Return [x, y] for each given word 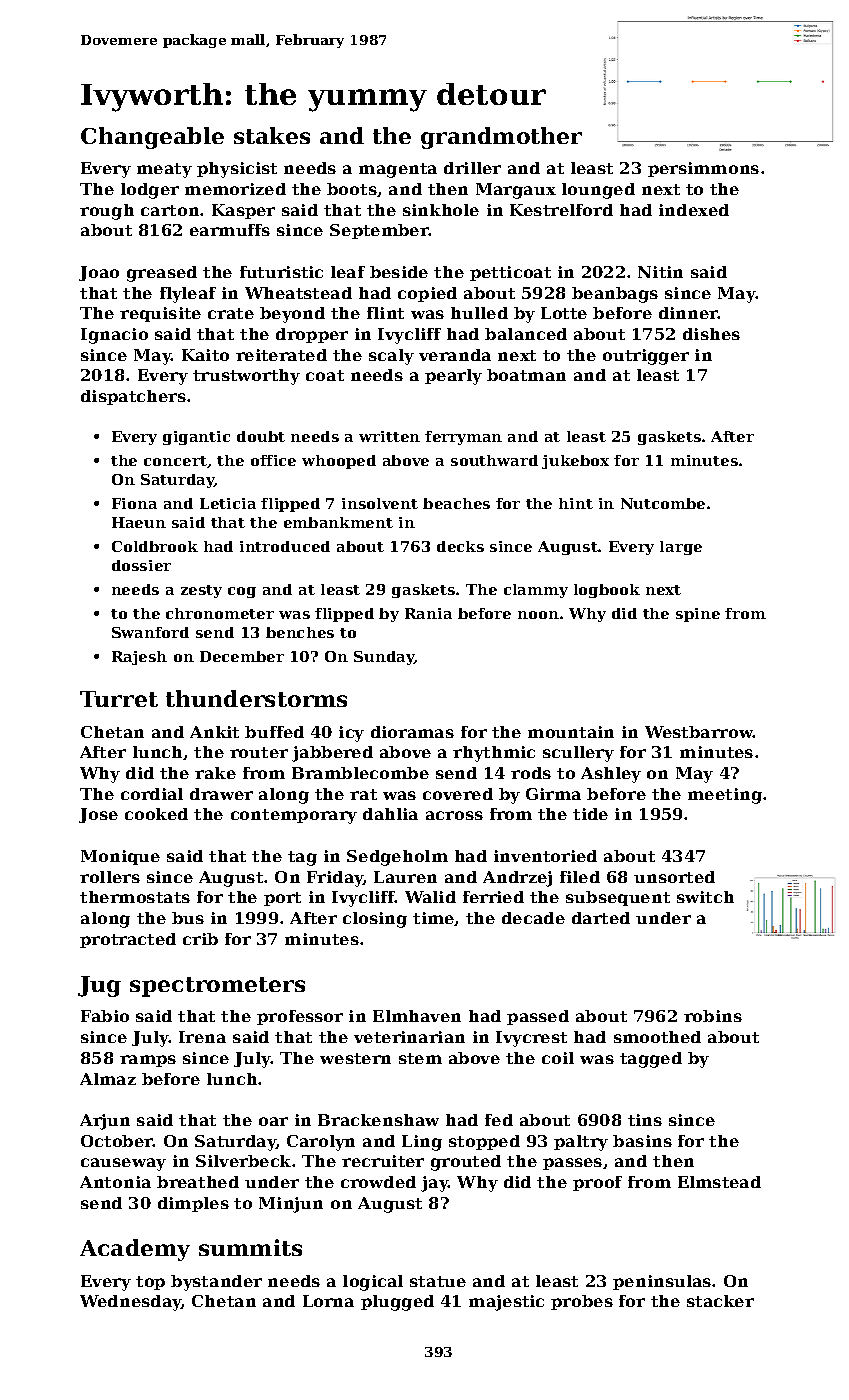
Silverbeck [243, 1161]
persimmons [703, 169]
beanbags [615, 295]
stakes [272, 135]
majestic [506, 1303]
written [389, 436]
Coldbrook [155, 546]
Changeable [152, 138]
